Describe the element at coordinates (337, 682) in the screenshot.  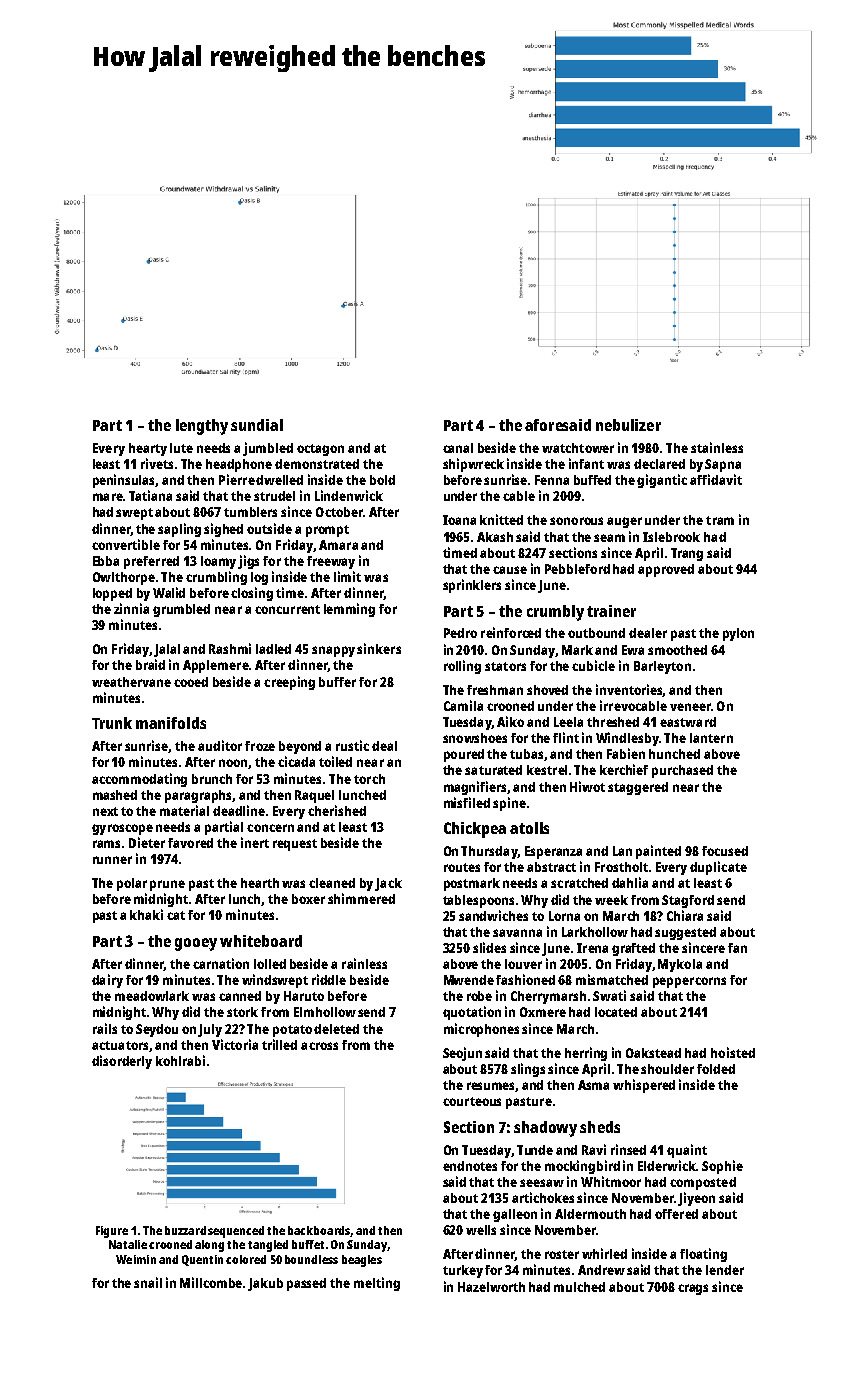
I see `buffer` at that location.
